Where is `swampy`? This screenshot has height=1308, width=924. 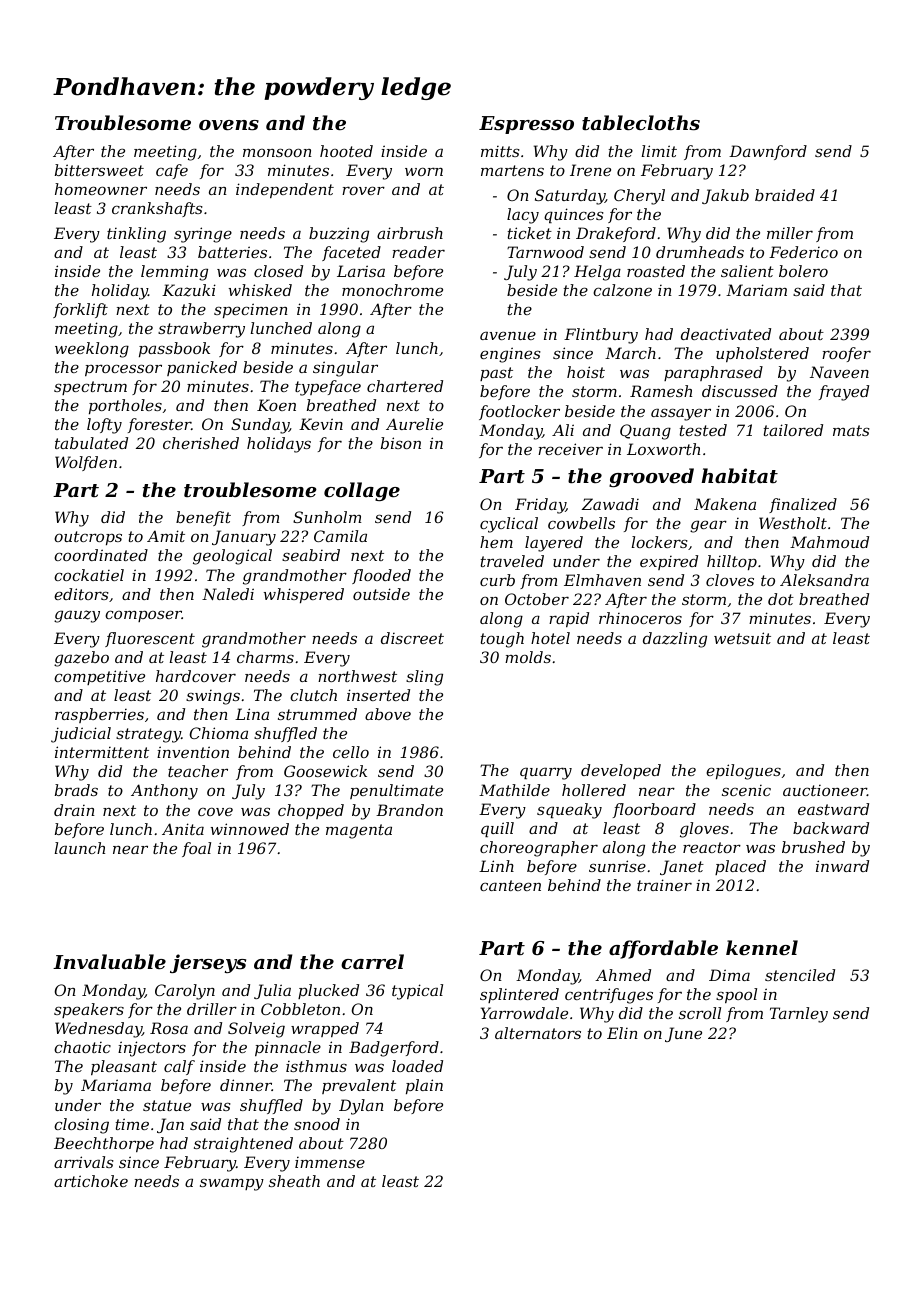 swampy is located at coordinates (232, 1184).
